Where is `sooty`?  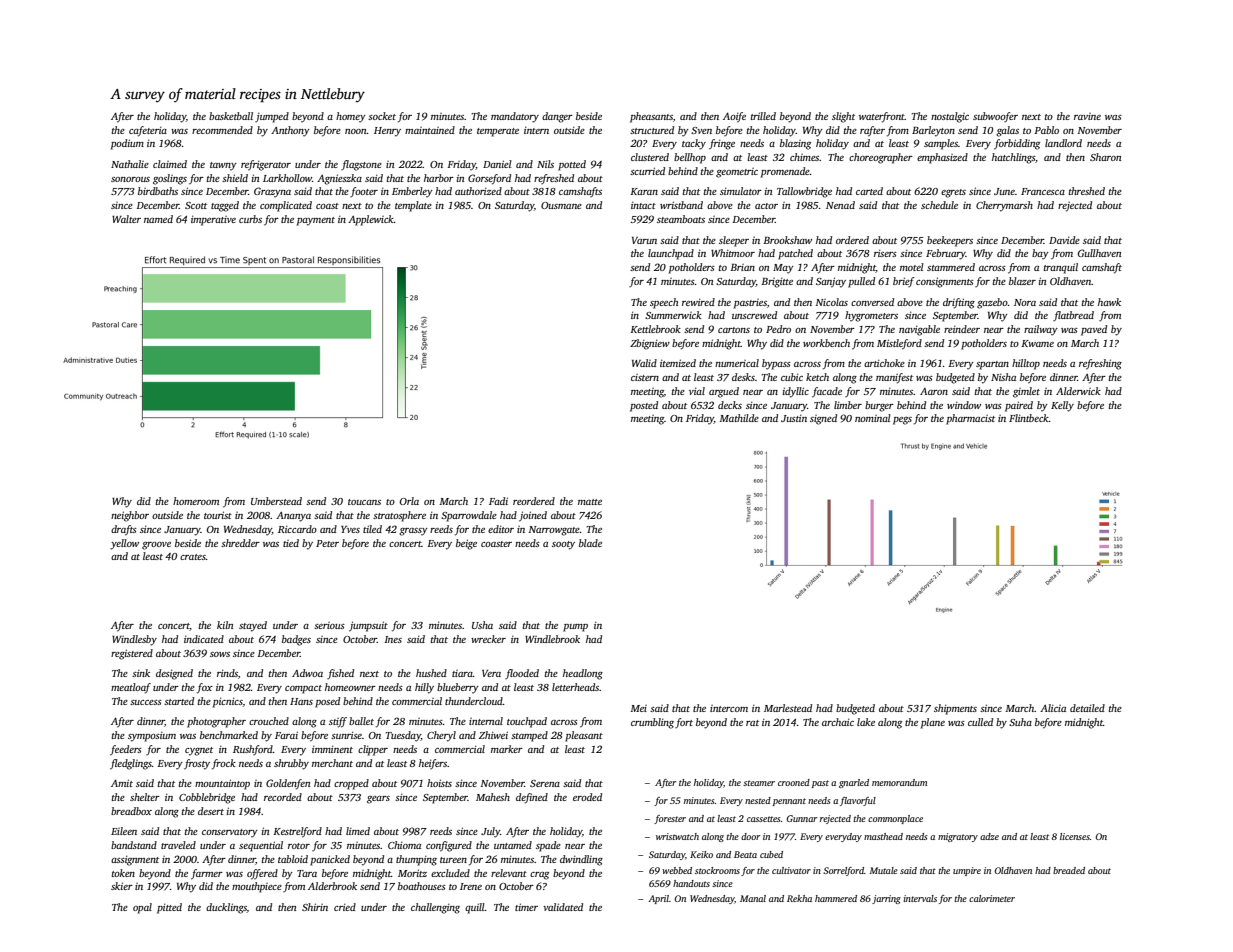 sooty is located at coordinates (563, 545).
